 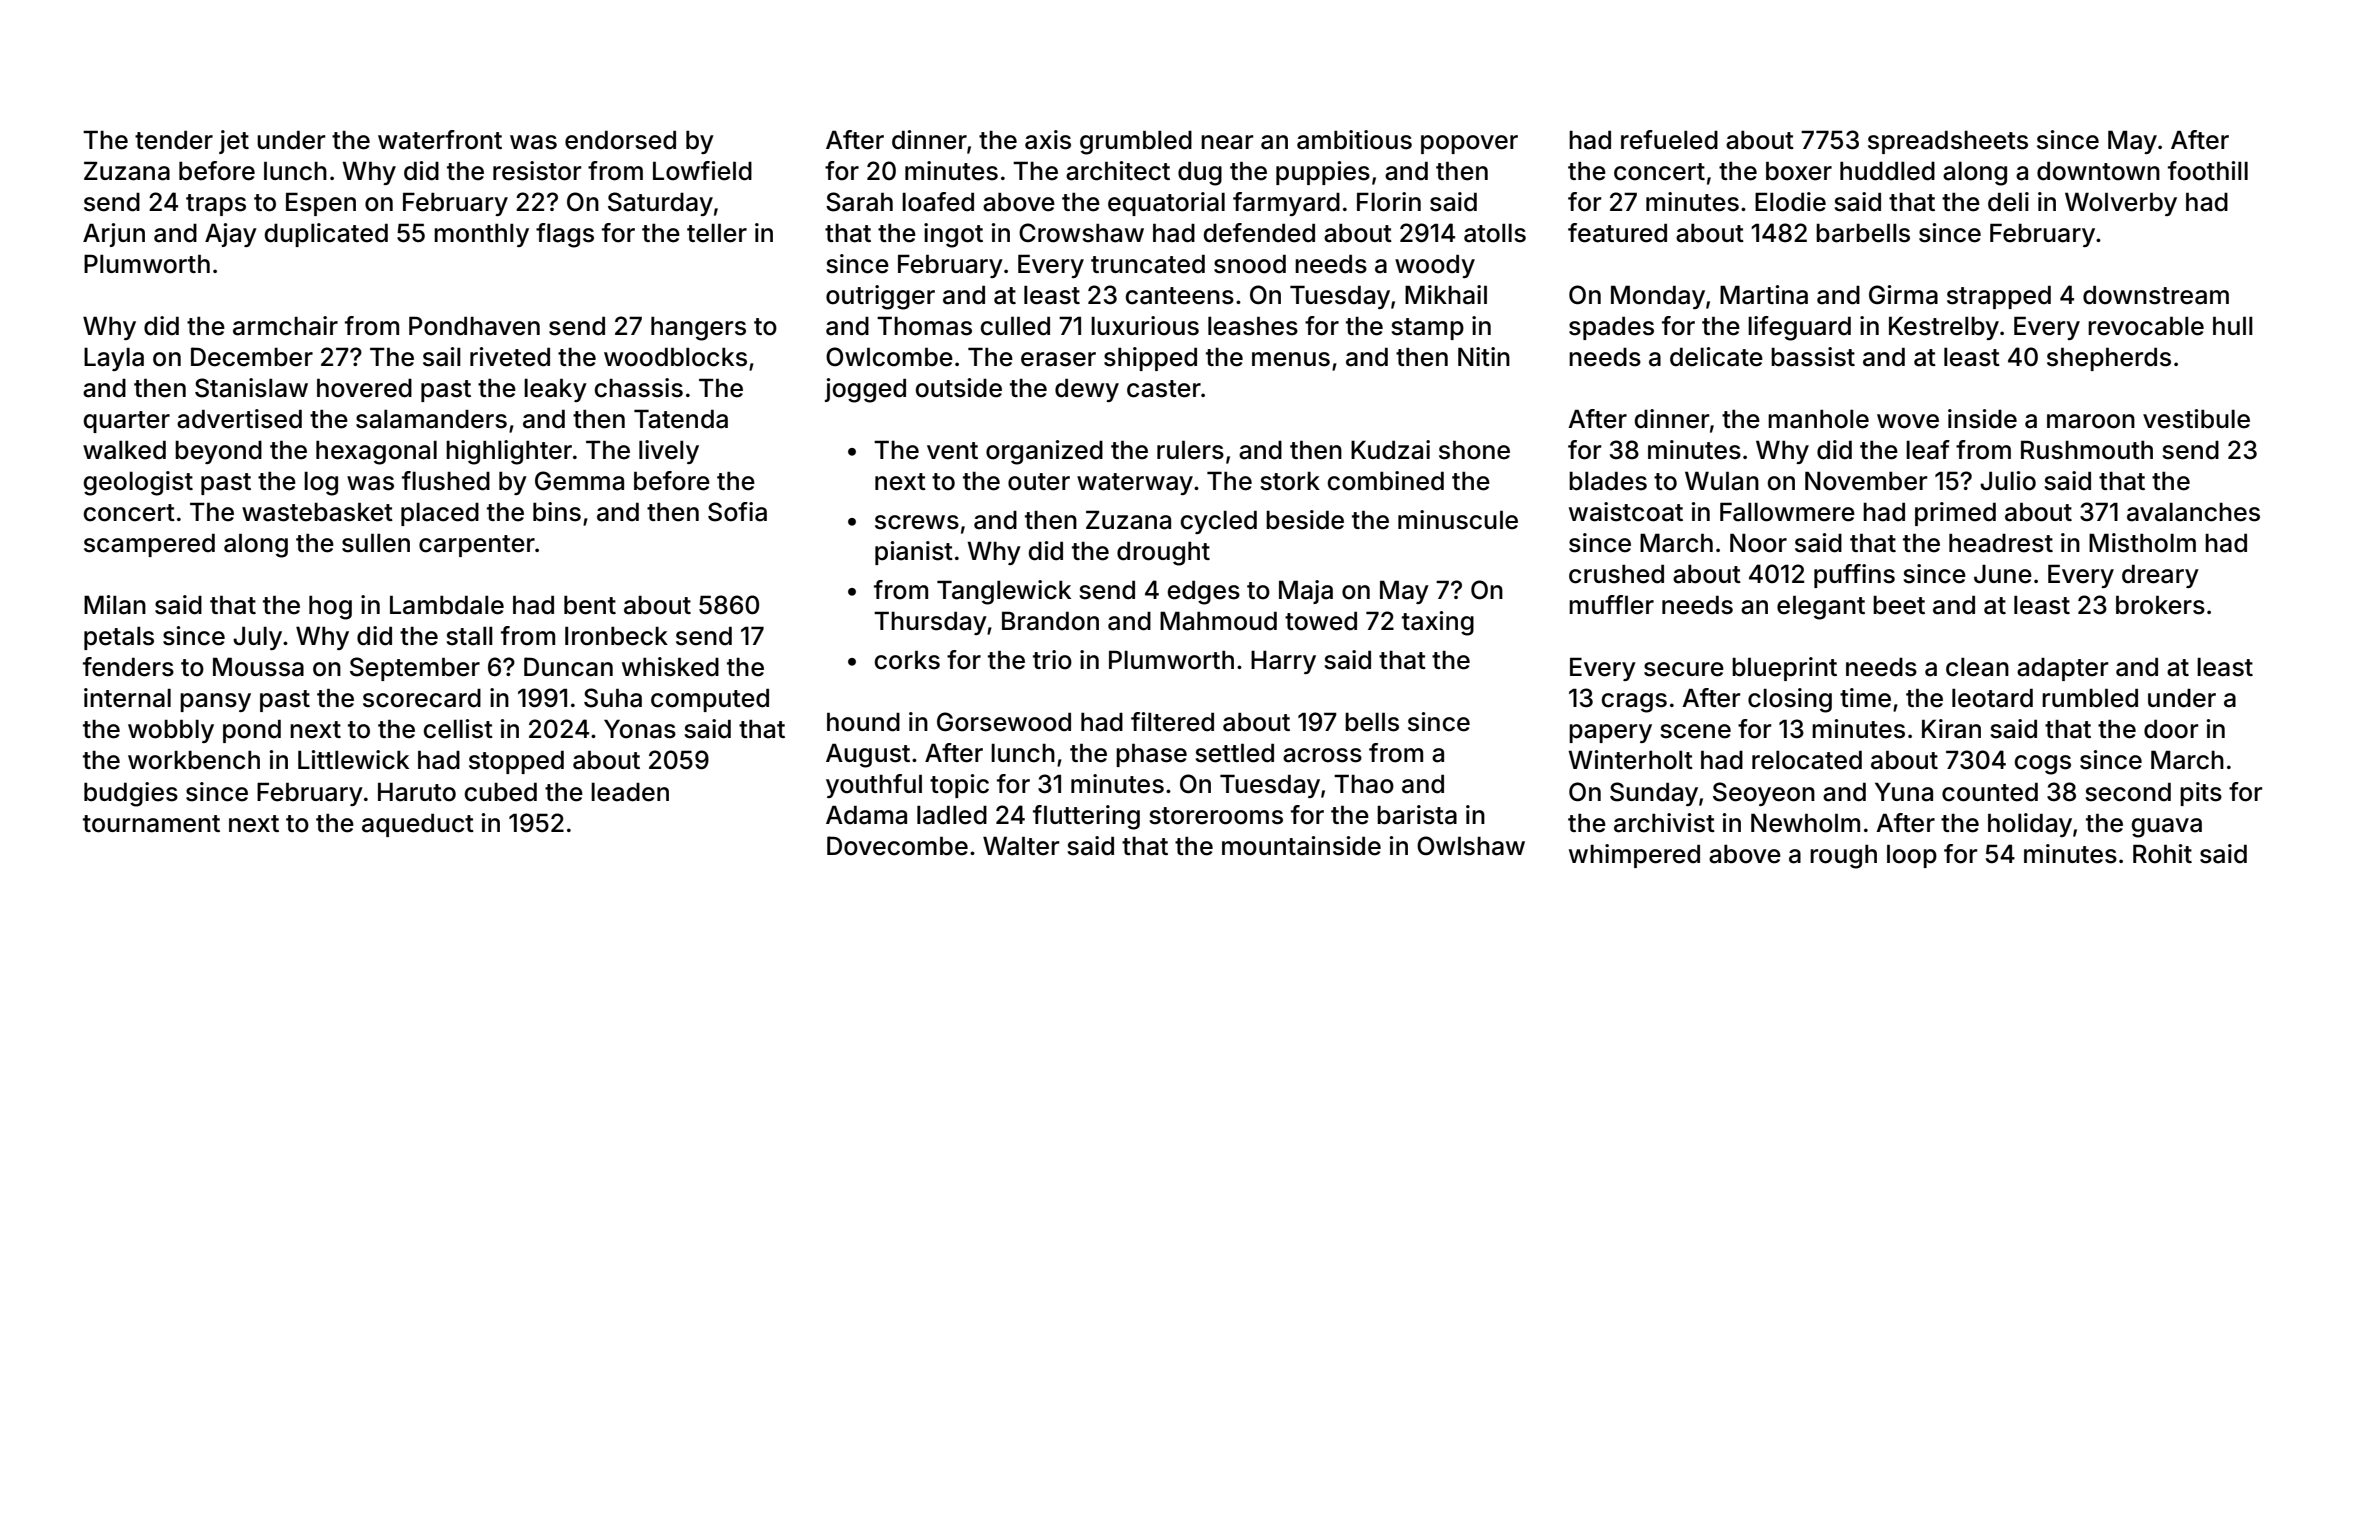 I want to click on wobbly, so click(x=171, y=731).
